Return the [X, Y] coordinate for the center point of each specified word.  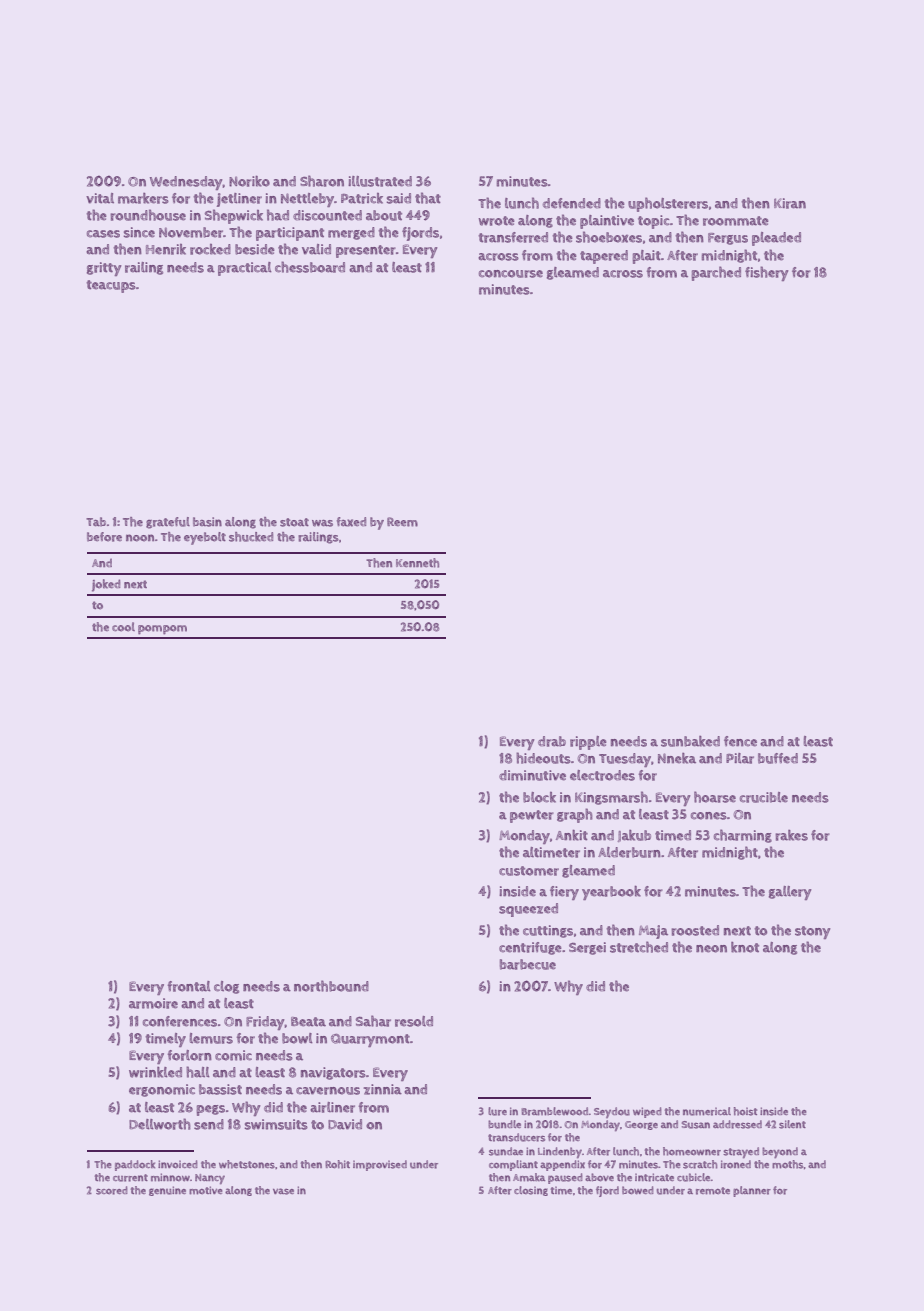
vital [100, 198]
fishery [767, 273]
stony [813, 932]
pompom [162, 630]
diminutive [532, 775]
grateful [168, 523]
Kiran [790, 203]
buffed [778, 758]
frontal [189, 986]
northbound [331, 986]
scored [112, 1190]
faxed [351, 522]
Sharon [322, 181]
